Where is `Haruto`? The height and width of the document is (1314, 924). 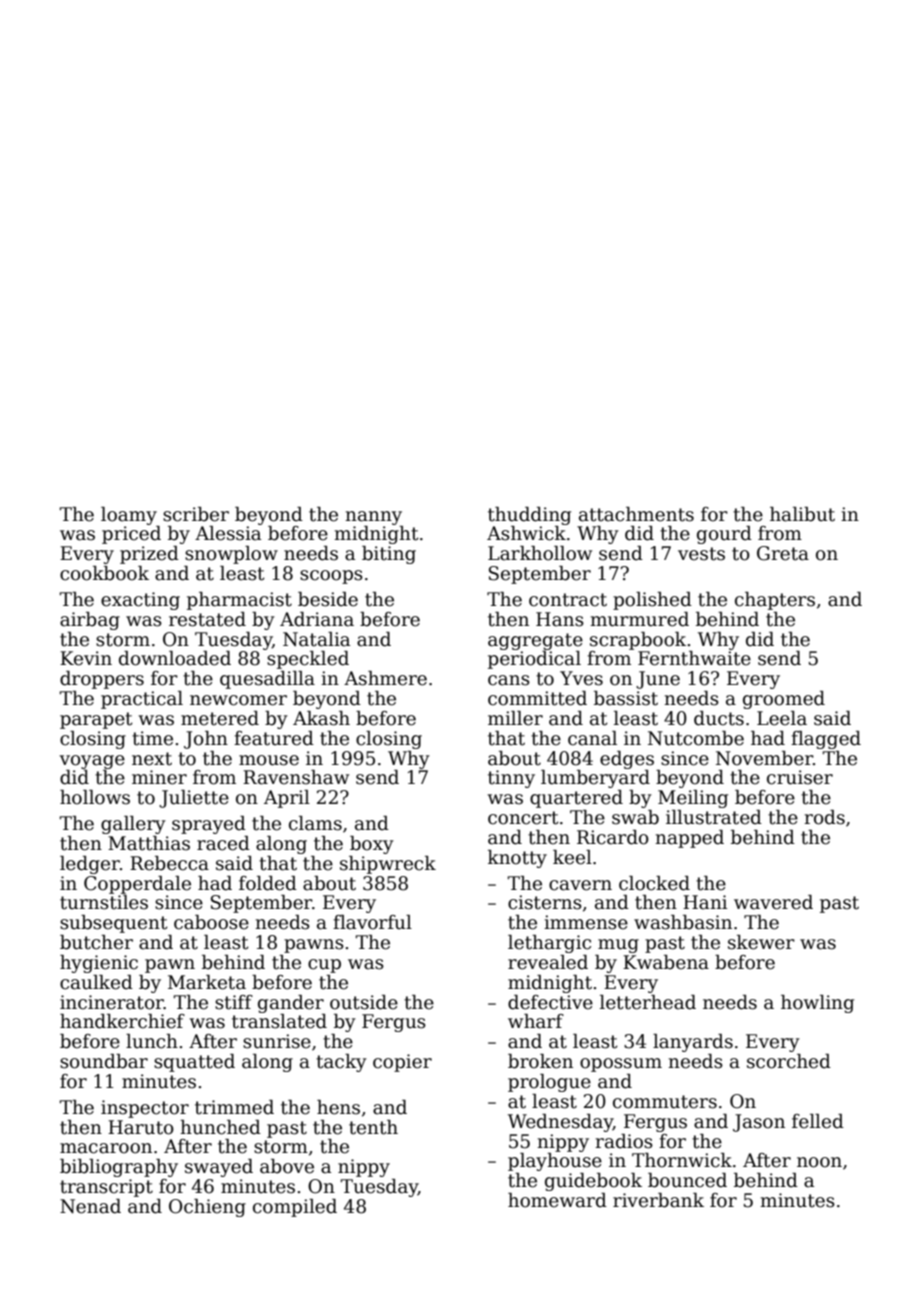
Haruto is located at coordinates (141, 1127).
